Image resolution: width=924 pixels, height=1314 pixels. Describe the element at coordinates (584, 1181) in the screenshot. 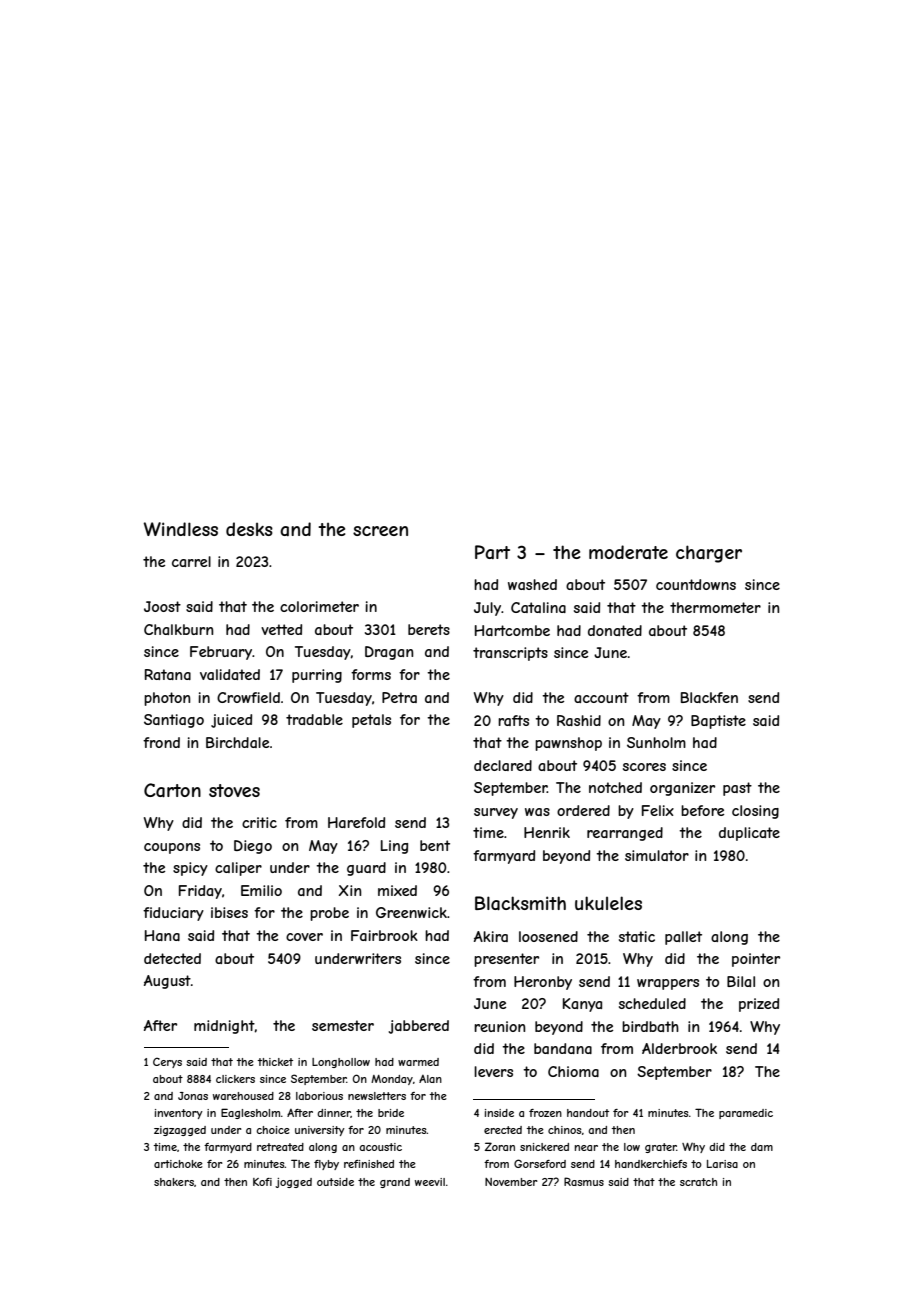

I see `Rasmus` at that location.
